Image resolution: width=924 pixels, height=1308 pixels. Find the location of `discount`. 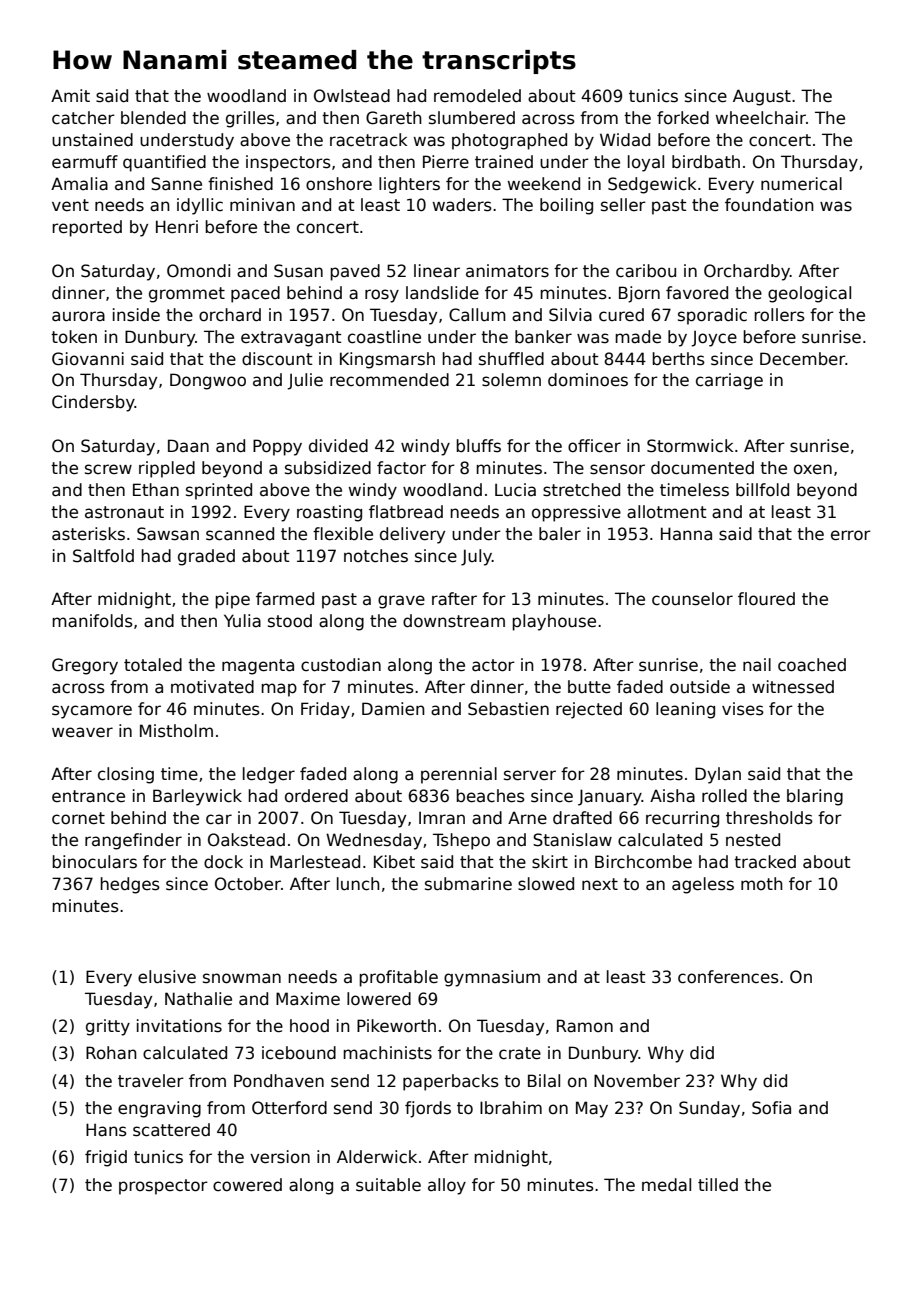

discount is located at coordinates (277, 359).
